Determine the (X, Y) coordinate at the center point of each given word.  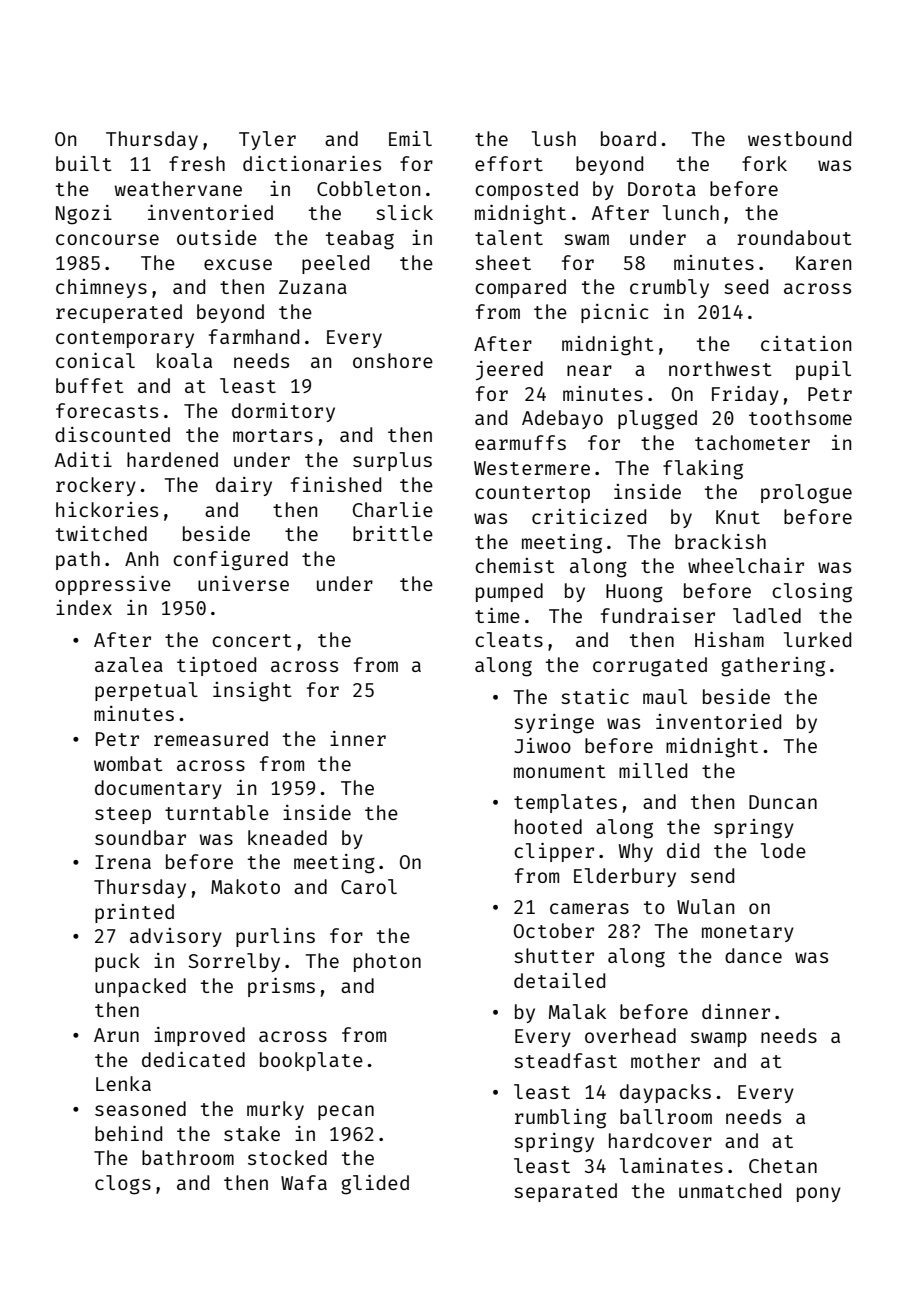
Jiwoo (542, 745)
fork (764, 163)
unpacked (140, 987)
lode (783, 850)
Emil (410, 138)
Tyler (267, 140)
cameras (589, 908)
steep (123, 815)
